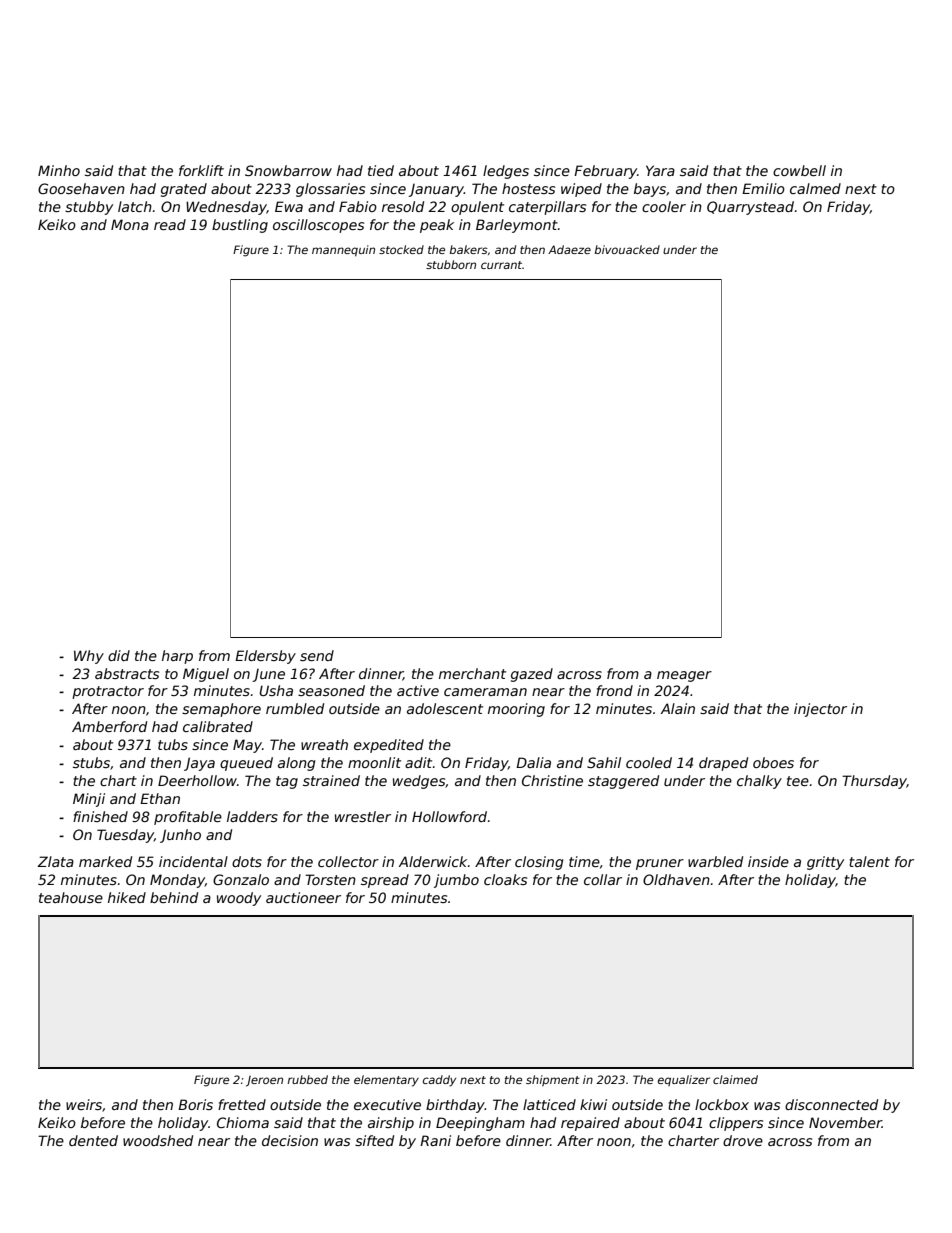 Image resolution: width=952 pixels, height=1233 pixels. I want to click on meager, so click(684, 676).
